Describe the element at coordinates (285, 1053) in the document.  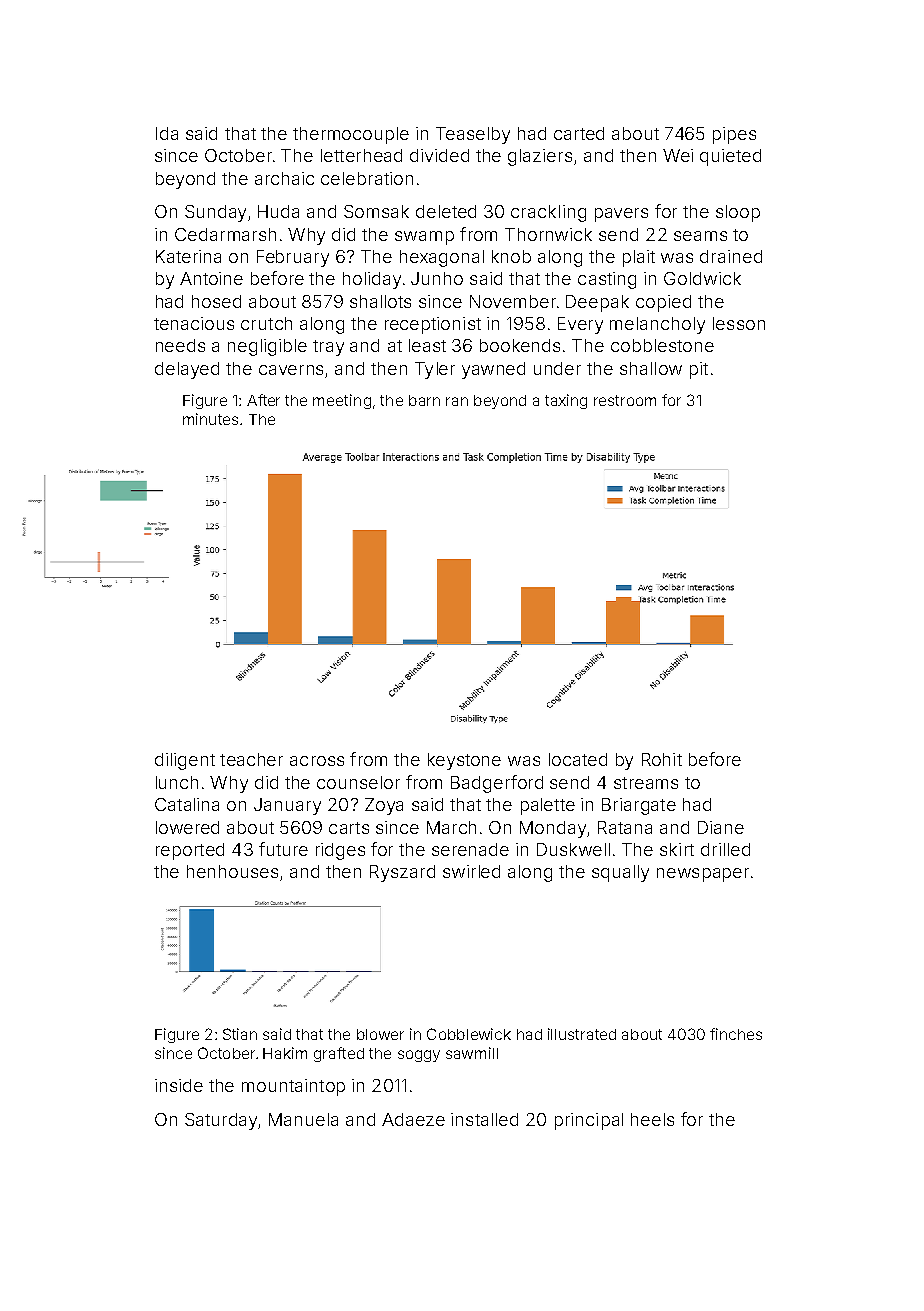
I see `Hakim` at that location.
